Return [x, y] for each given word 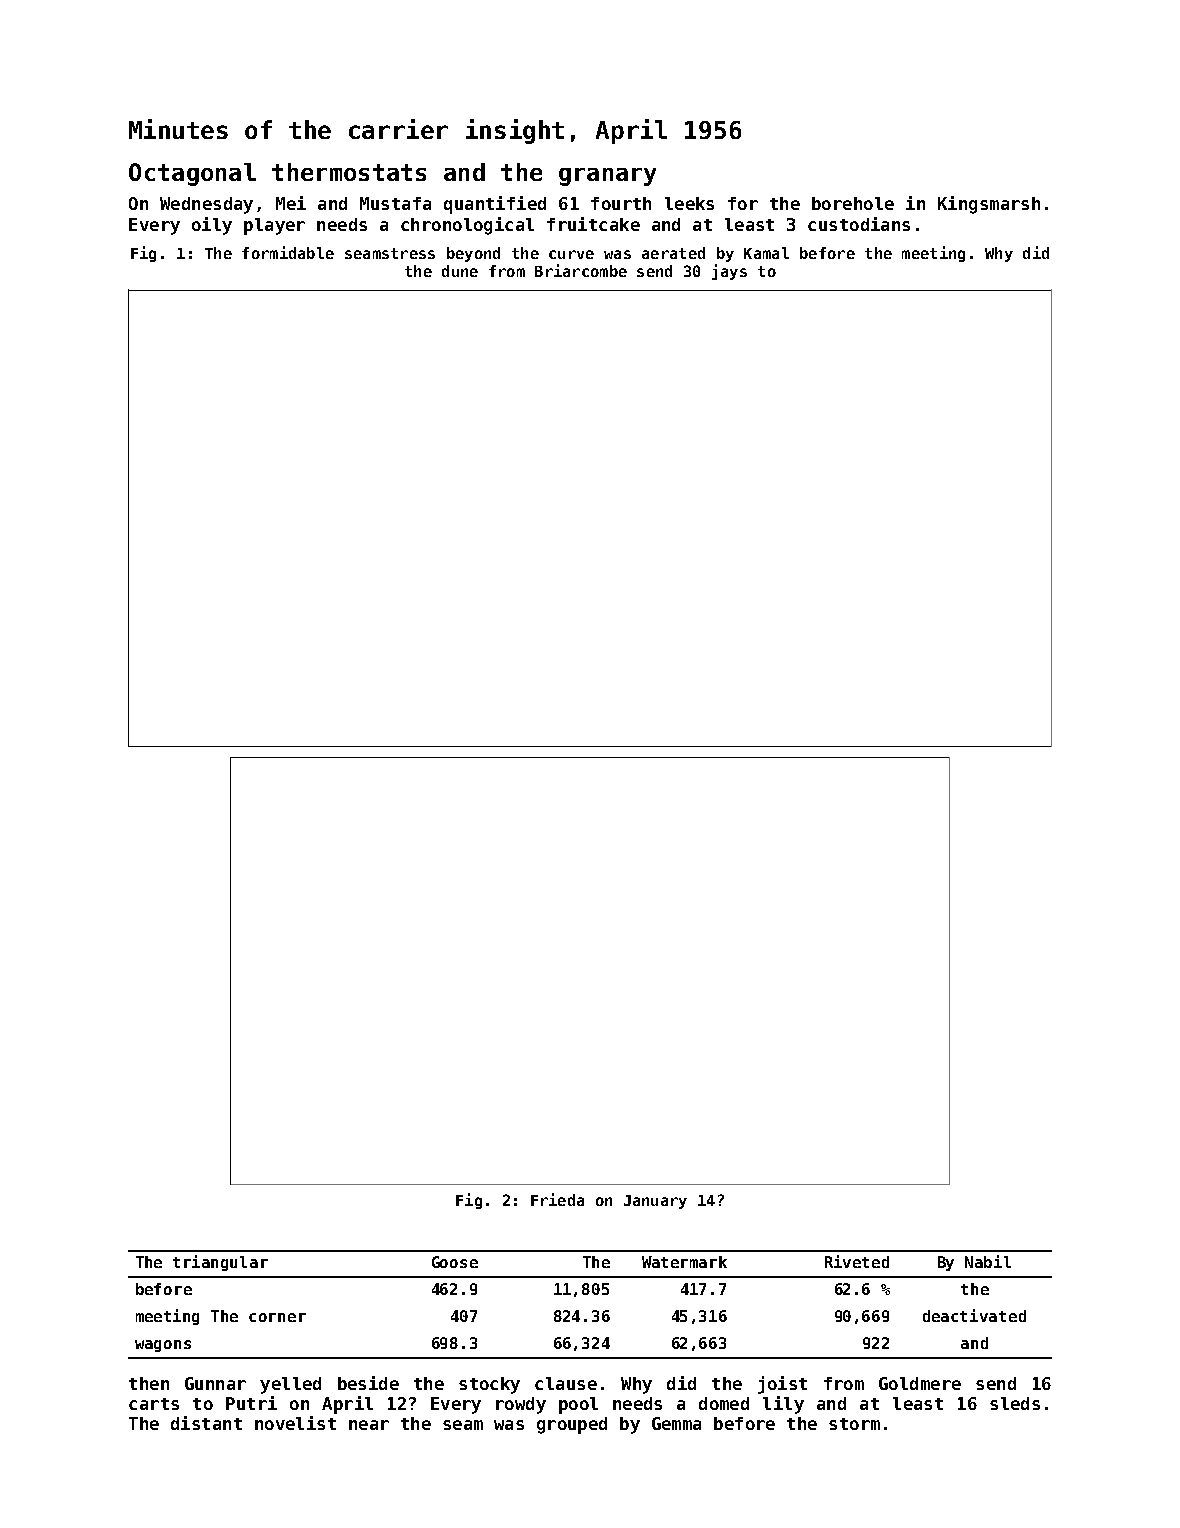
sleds [1015, 1403]
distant [206, 1423]
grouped [572, 1425]
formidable [288, 252]
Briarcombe [581, 270]
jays [729, 272]
